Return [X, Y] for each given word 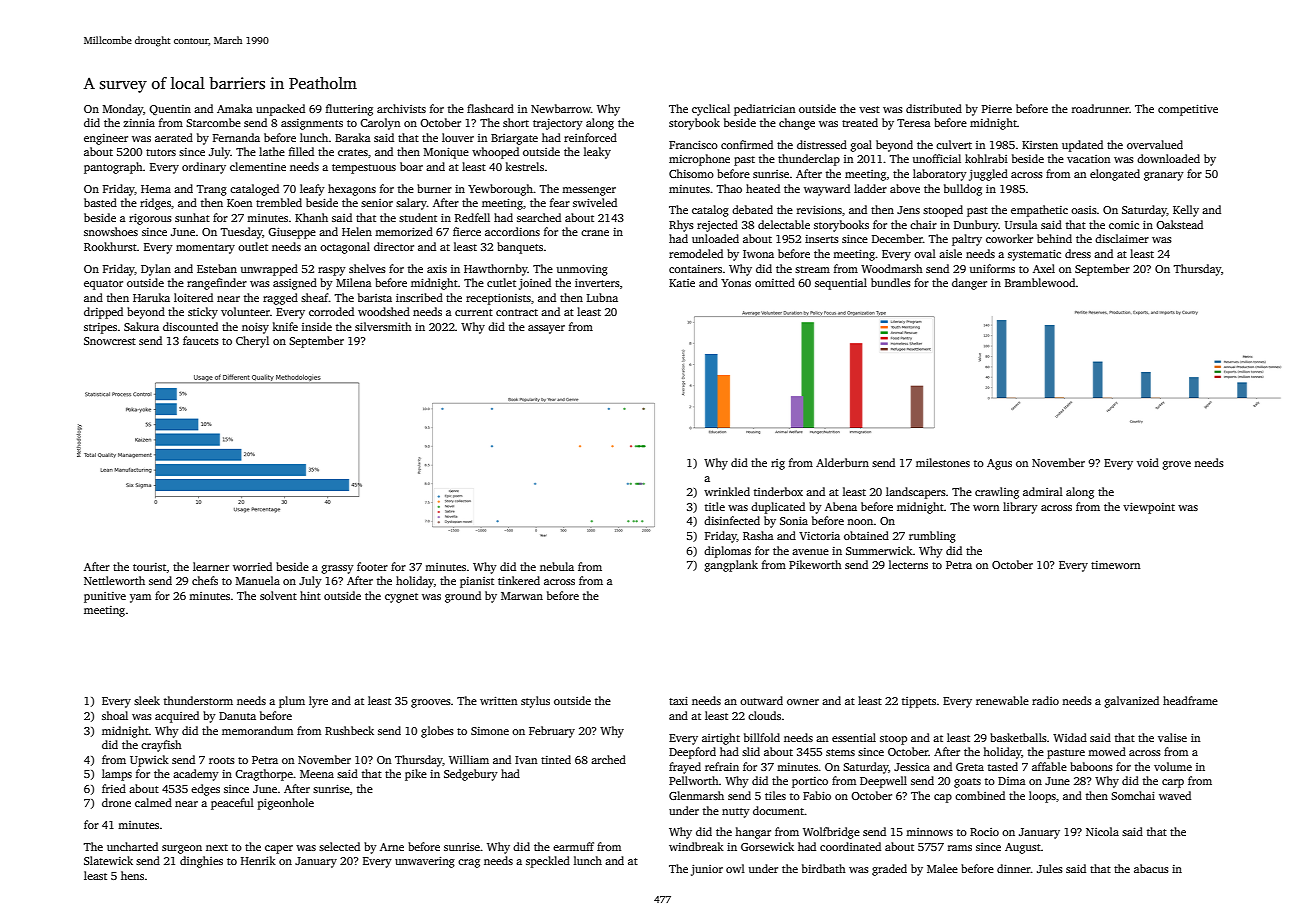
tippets [919, 702]
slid [751, 751]
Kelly [1186, 211]
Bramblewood [1040, 282]
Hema [156, 189]
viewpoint [1149, 508]
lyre [318, 702]
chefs [205, 580]
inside [317, 326]
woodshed [384, 311]
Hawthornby [496, 270]
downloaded [1168, 158]
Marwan [522, 596]
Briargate [514, 139]
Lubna [602, 297]
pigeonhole [286, 804]
